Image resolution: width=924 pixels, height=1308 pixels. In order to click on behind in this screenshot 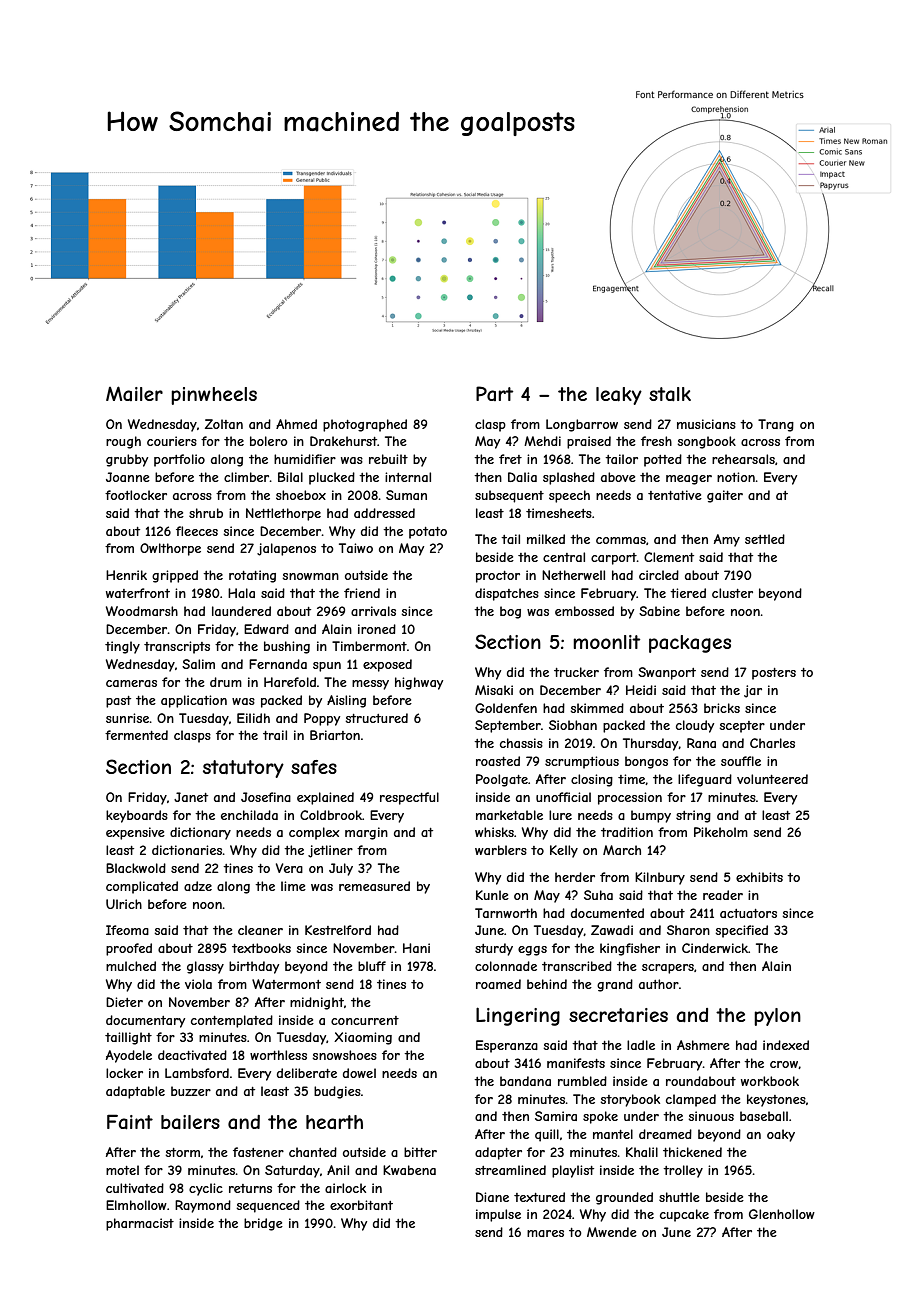, I will do `click(547, 984)`.
